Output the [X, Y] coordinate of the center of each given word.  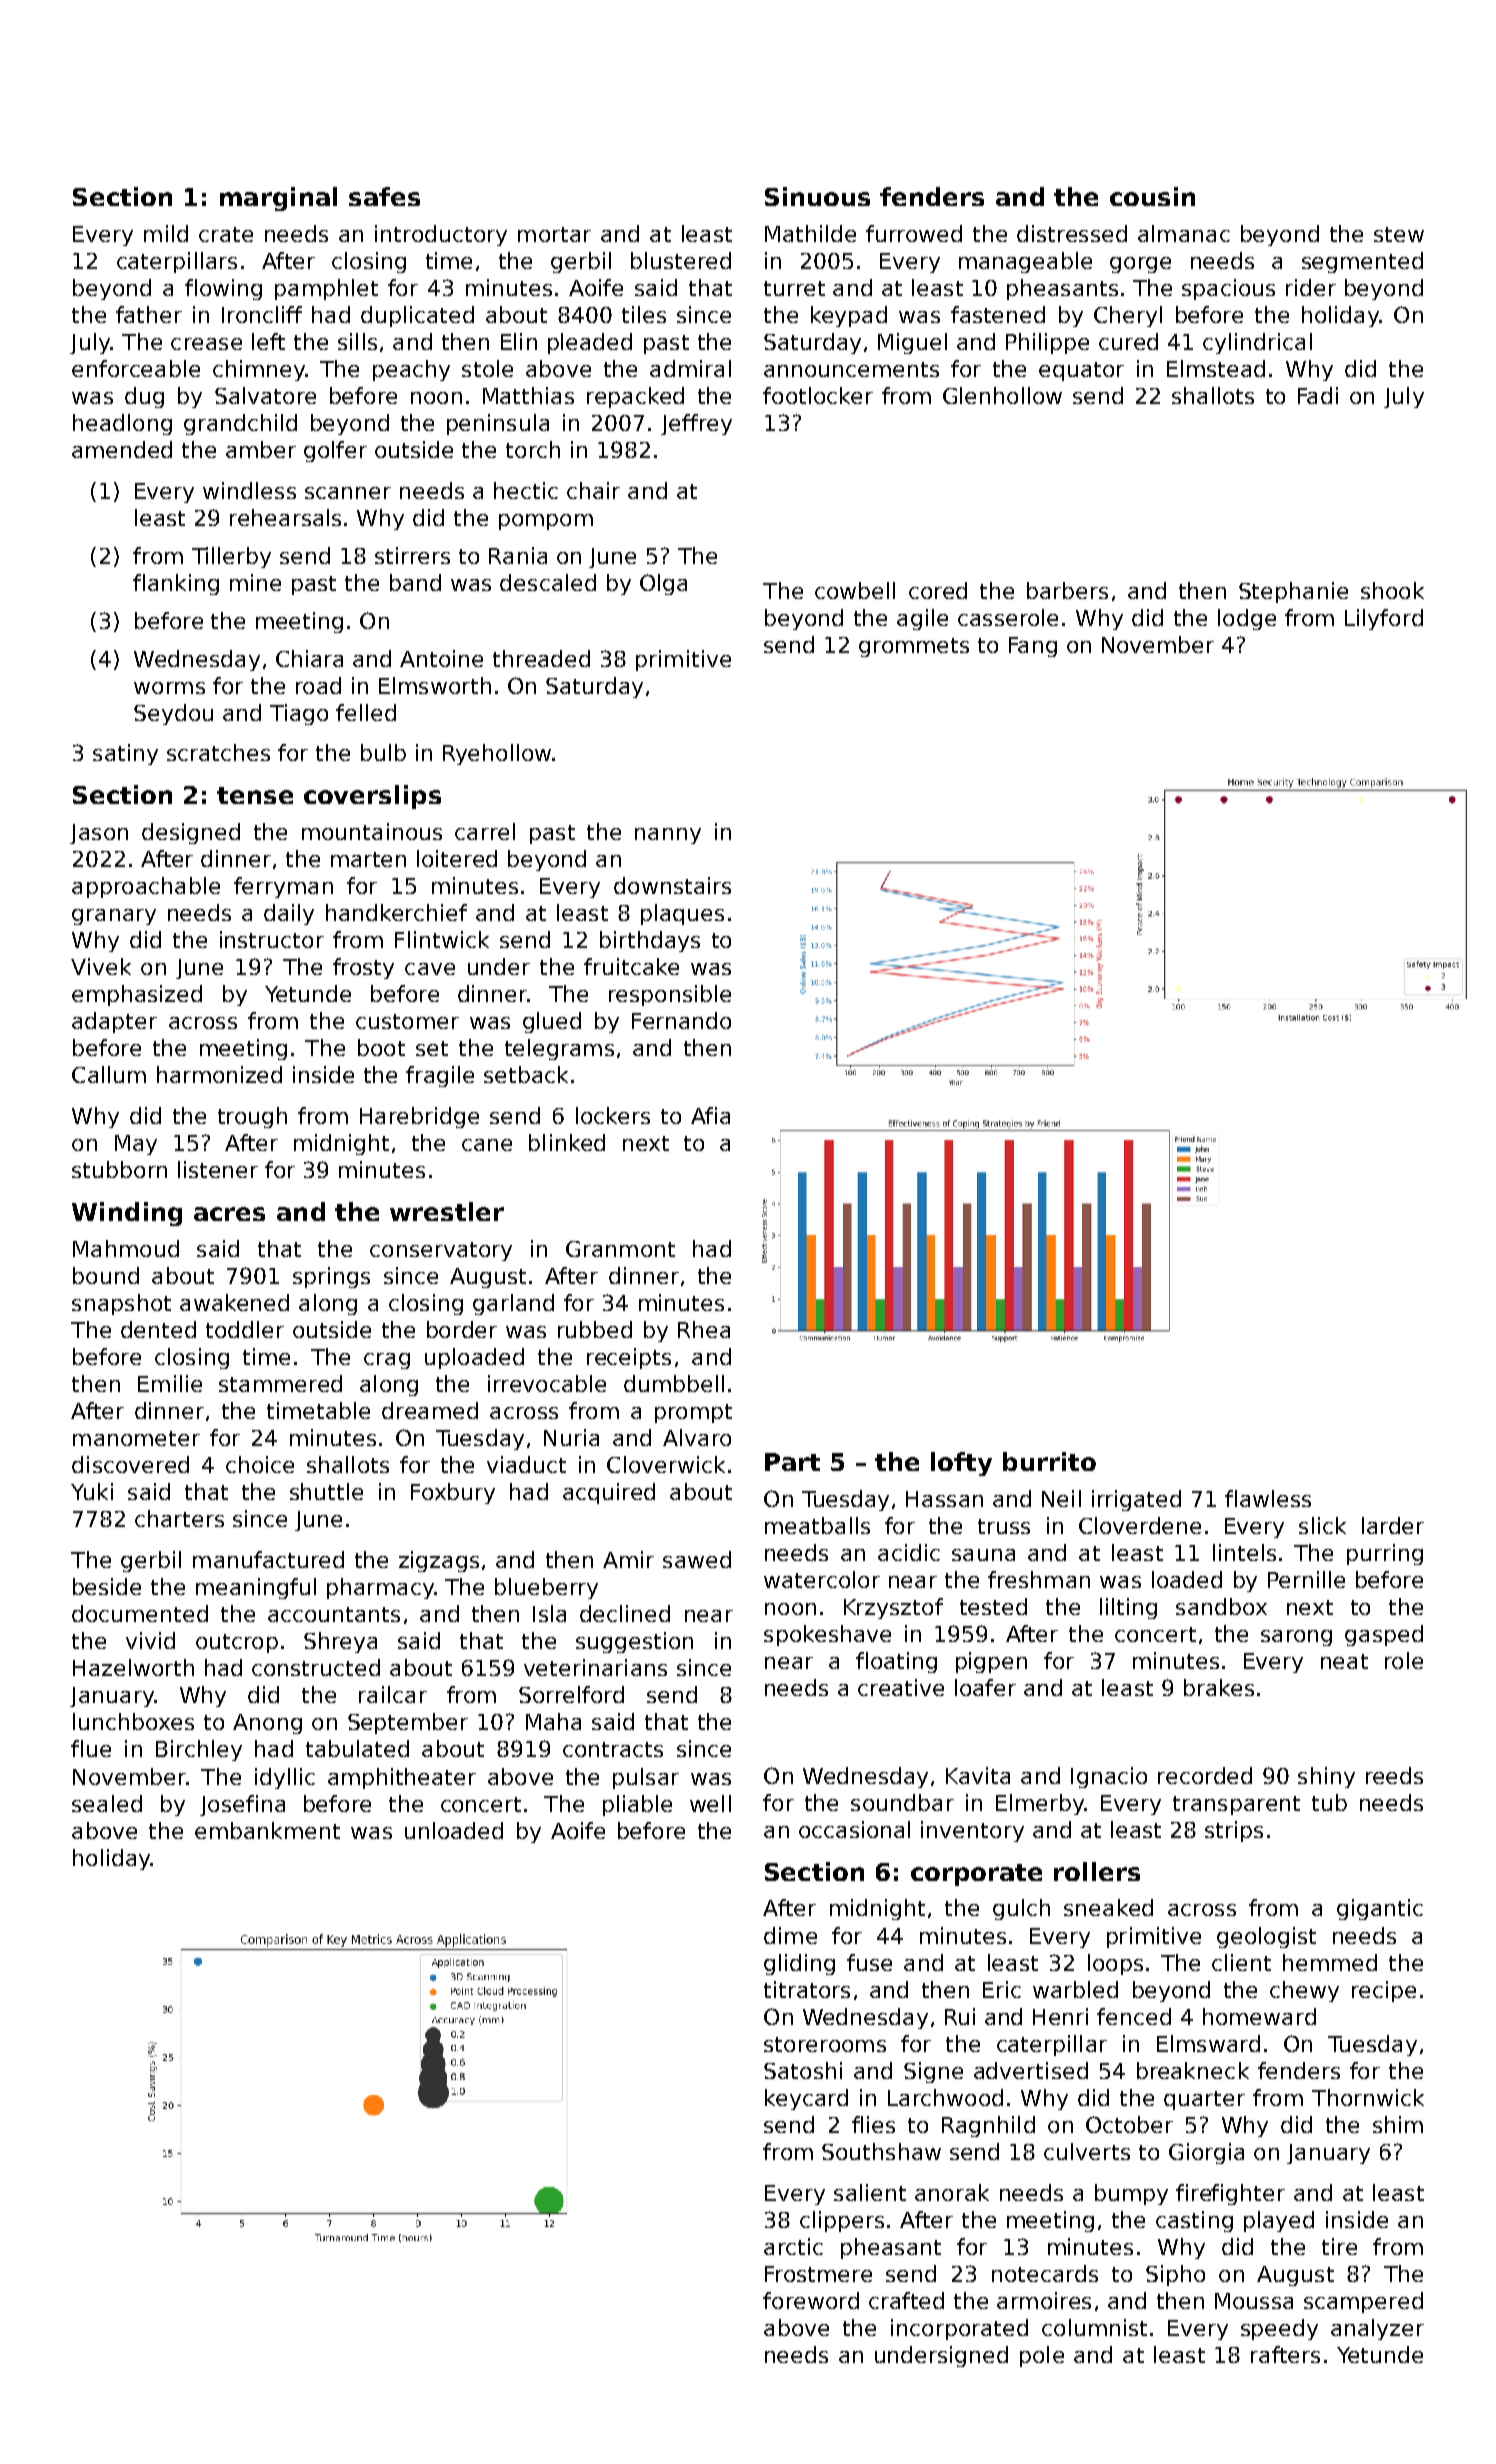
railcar [393, 1694]
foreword [811, 2300]
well [710, 1803]
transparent [1236, 1805]
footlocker [818, 395]
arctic [793, 2246]
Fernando [681, 1020]
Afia [710, 1115]
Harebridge [419, 1117]
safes [384, 196]
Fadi [1318, 395]
